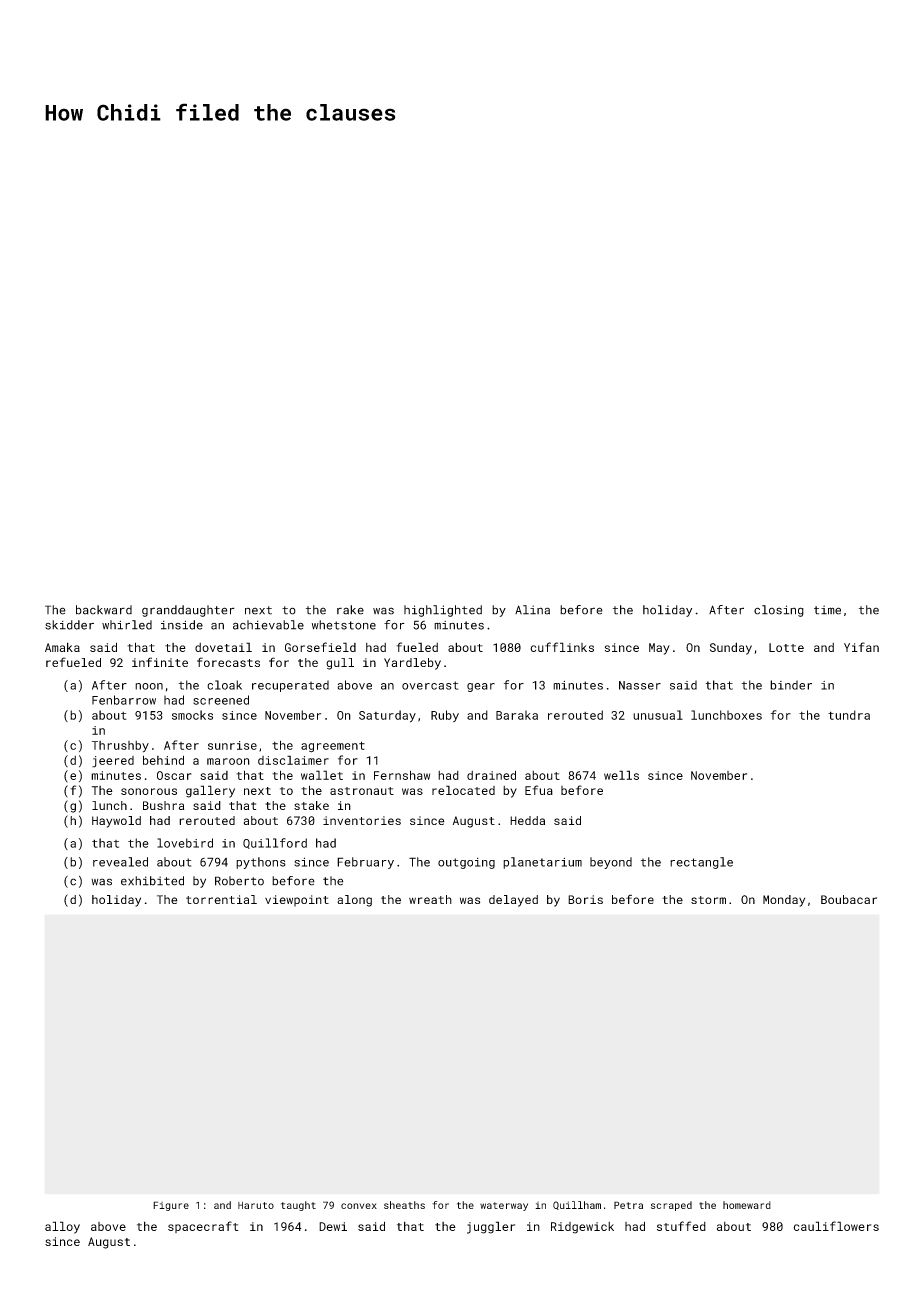 This image has height=1308, width=924. Describe the element at coordinates (354, 901) in the image. I see `along` at that location.
